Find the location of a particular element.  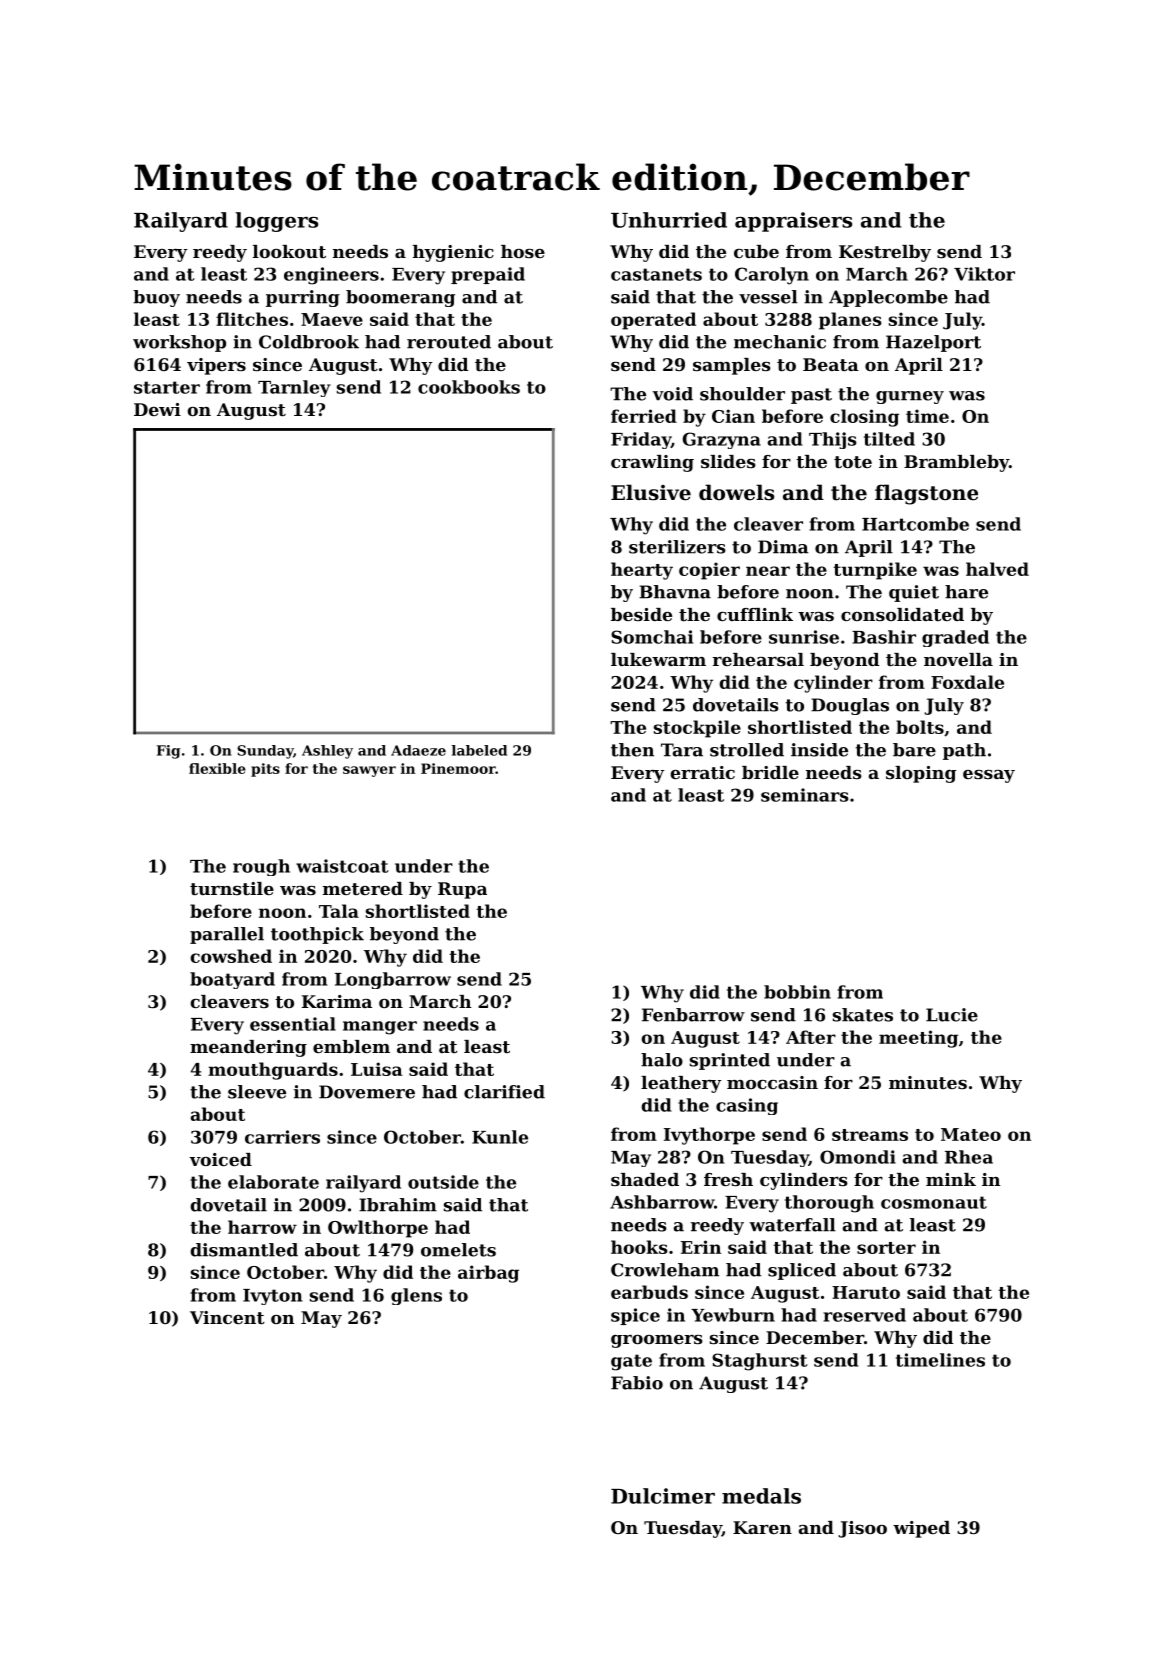

then is located at coordinates (632, 750).
